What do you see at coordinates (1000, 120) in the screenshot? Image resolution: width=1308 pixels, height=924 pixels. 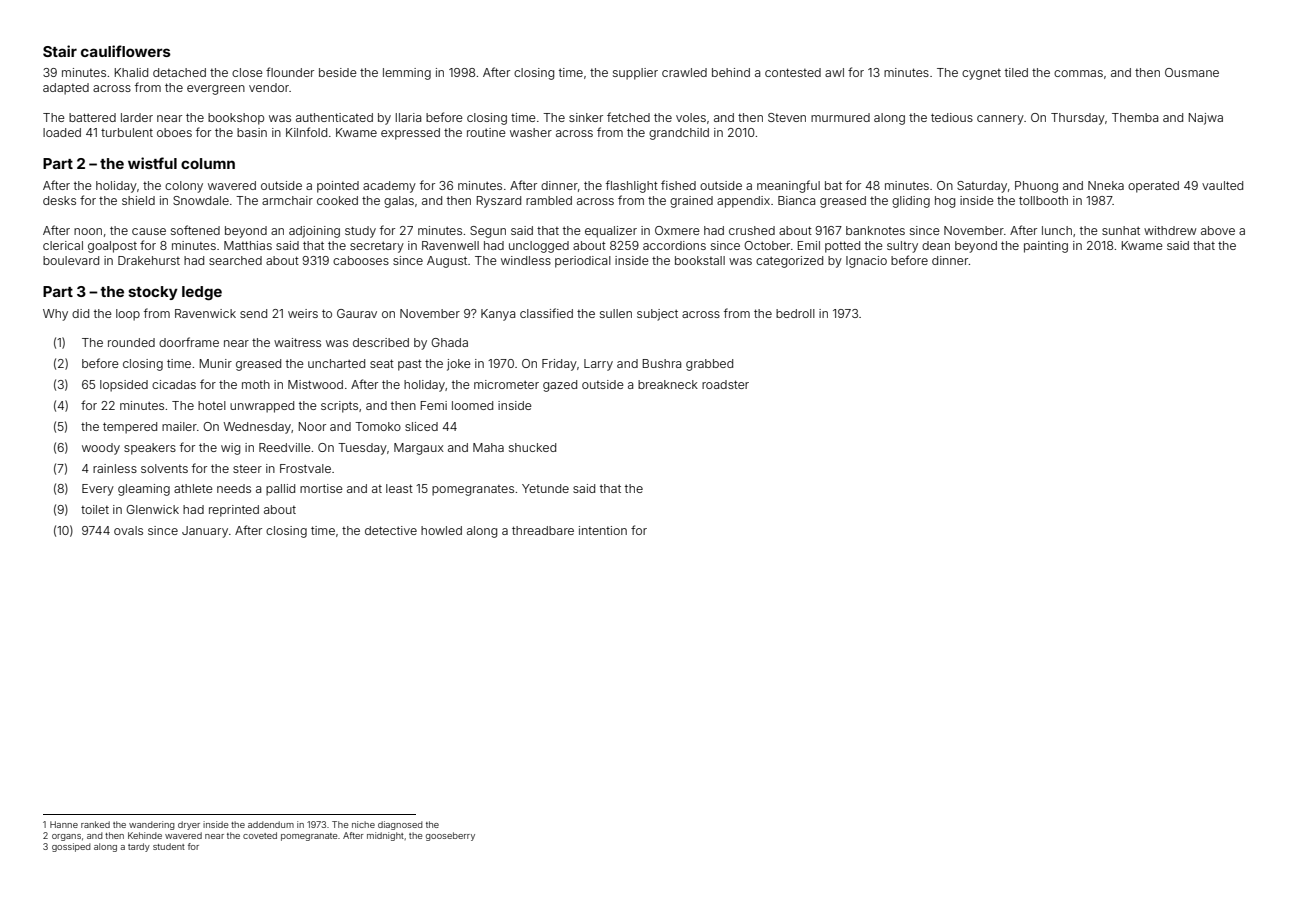 I see `cannery` at bounding box center [1000, 120].
